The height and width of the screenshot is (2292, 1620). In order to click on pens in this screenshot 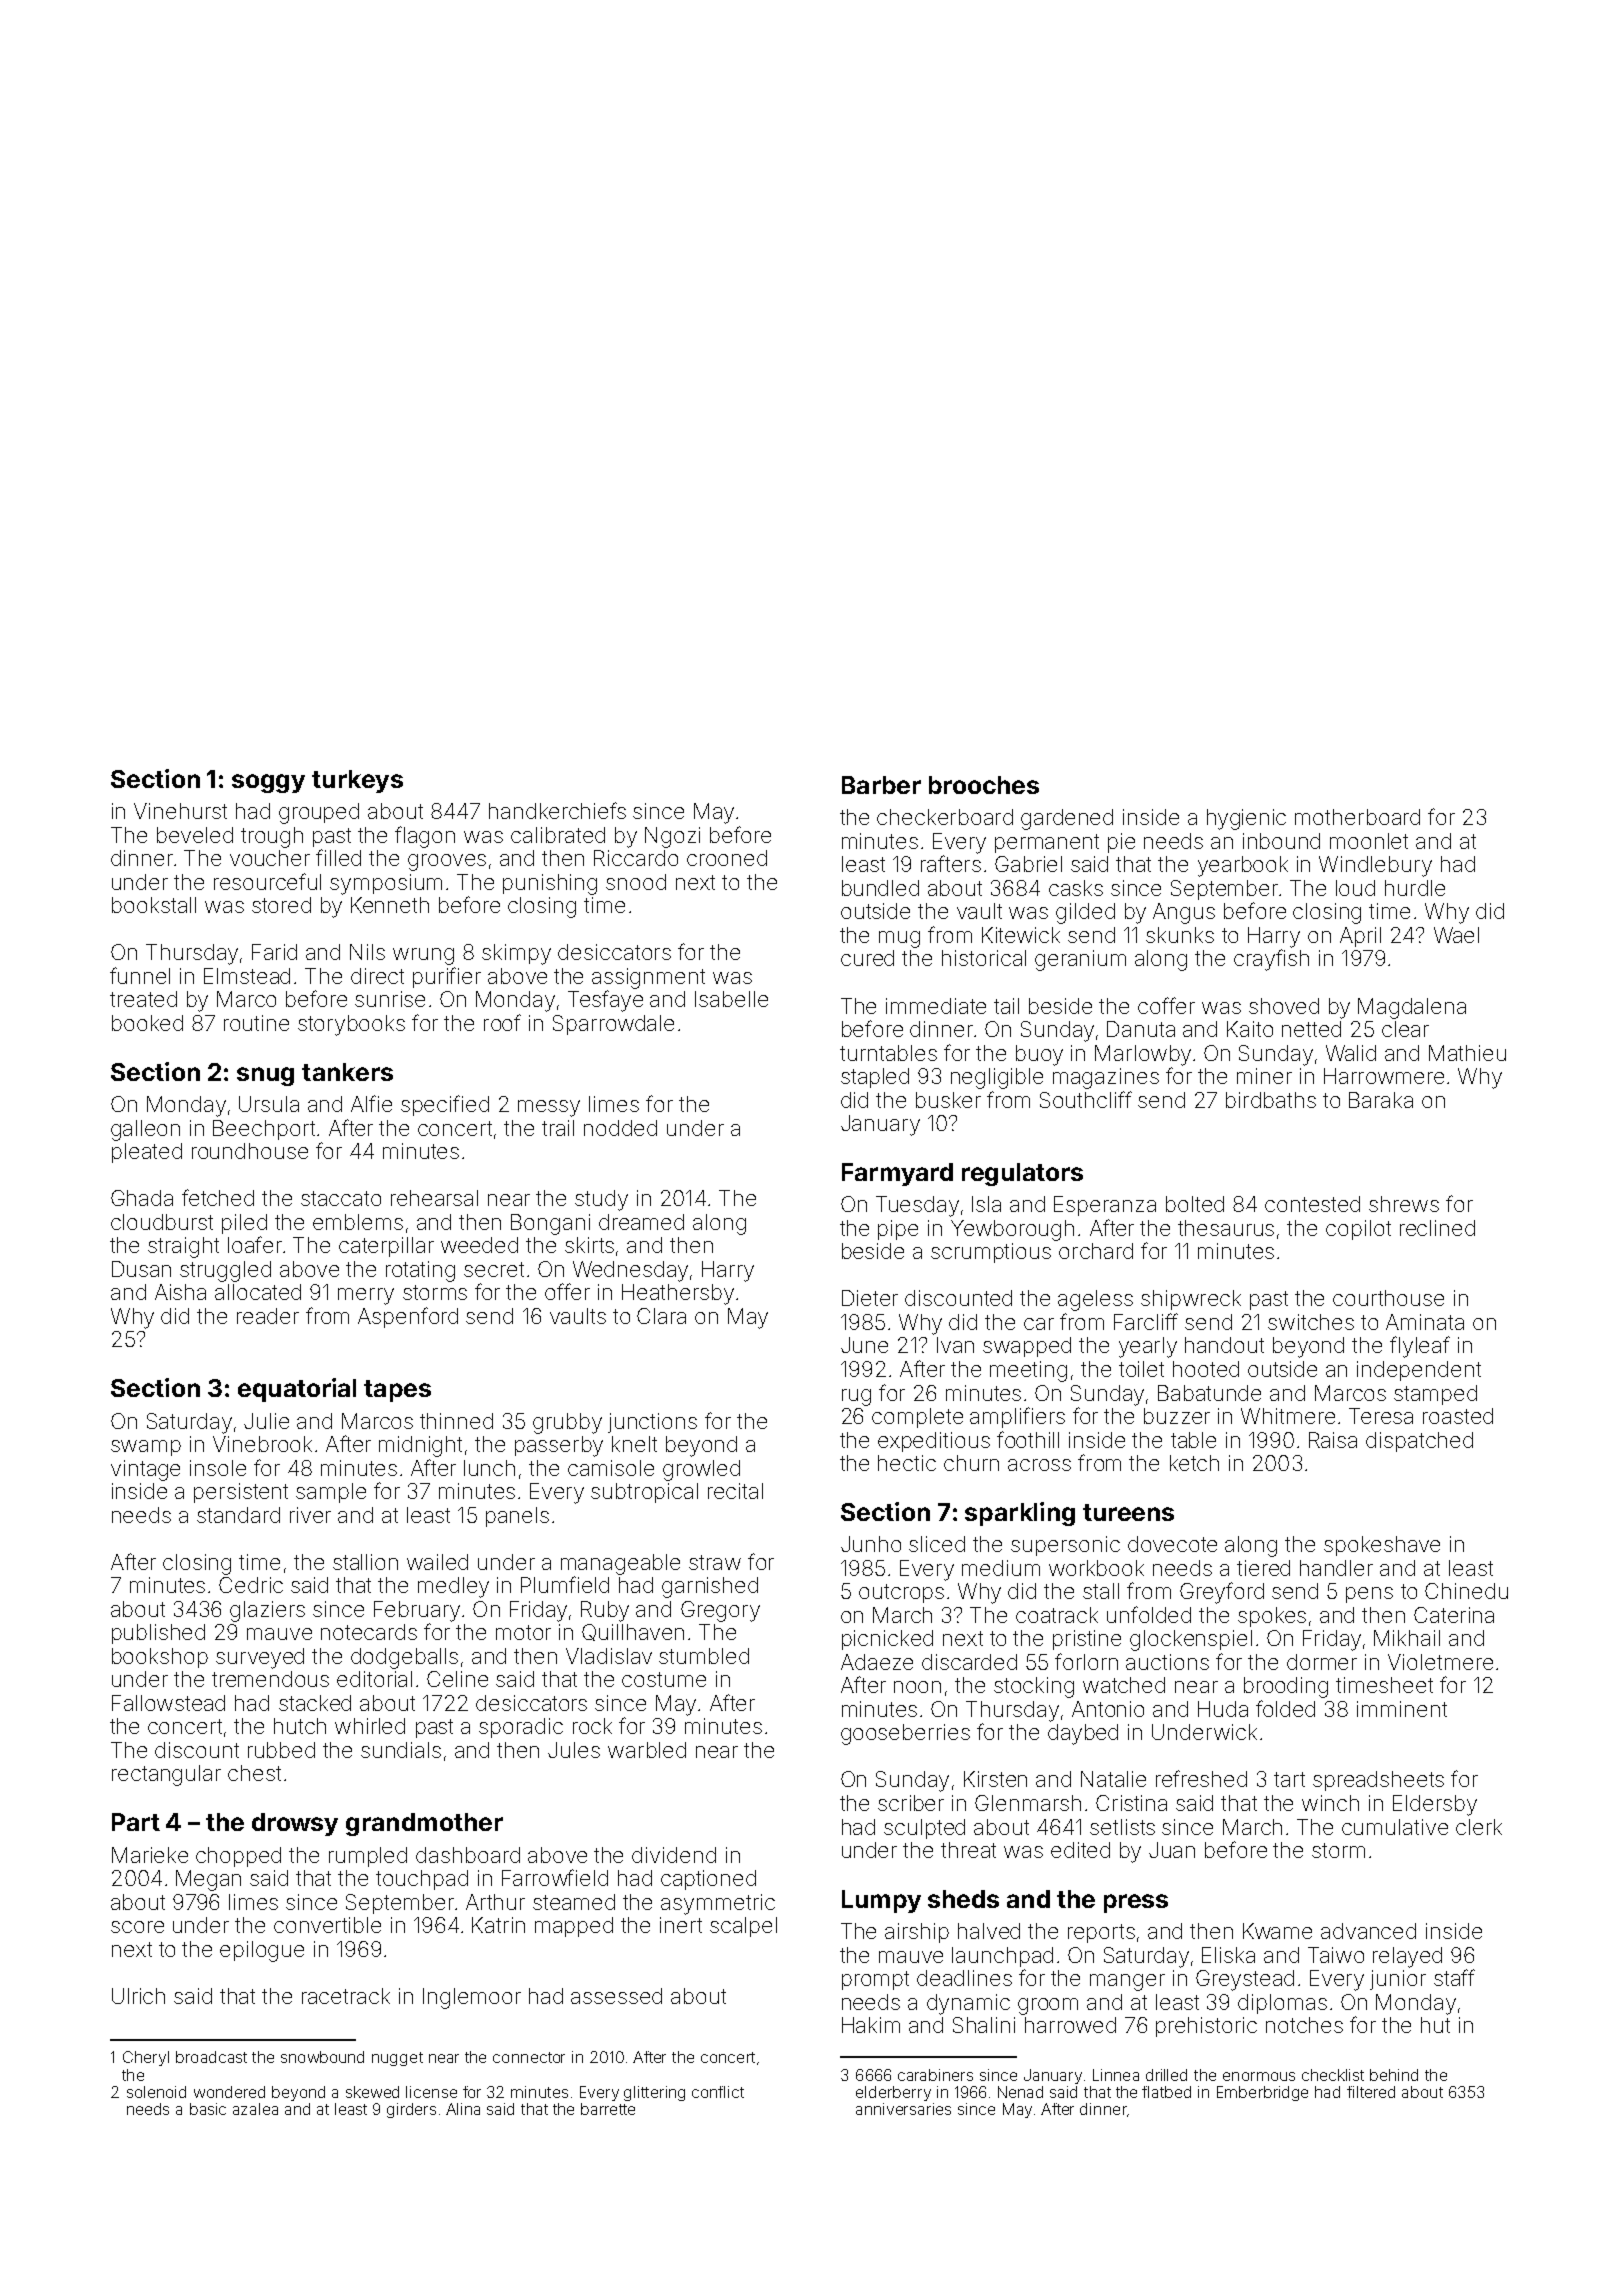, I will do `click(1369, 1595)`.
